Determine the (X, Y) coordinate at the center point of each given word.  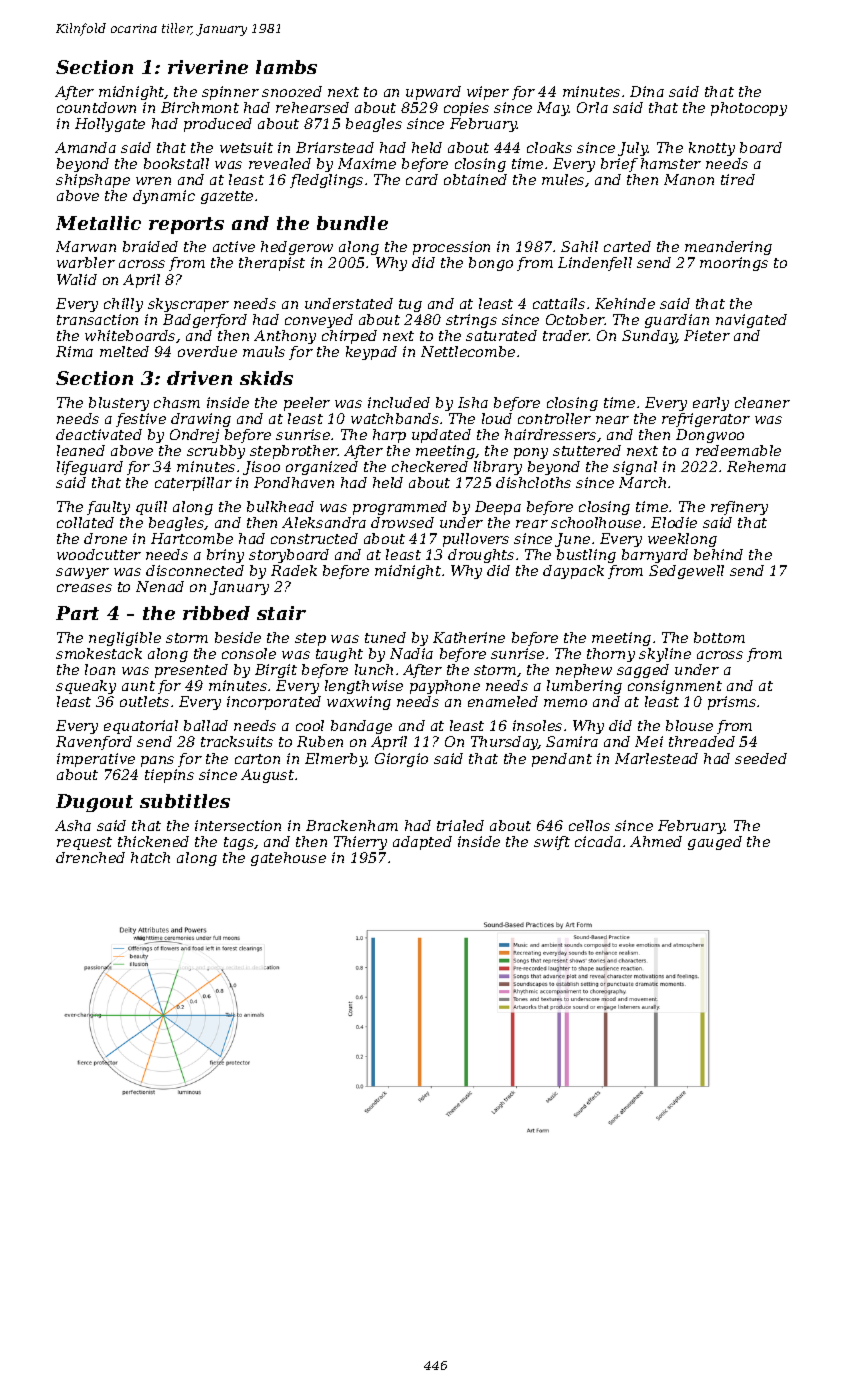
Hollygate (110, 125)
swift (552, 843)
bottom (719, 637)
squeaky (86, 687)
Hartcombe (192, 538)
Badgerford (205, 321)
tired (738, 179)
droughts (481, 556)
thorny (611, 655)
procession (451, 248)
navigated (751, 321)
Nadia (411, 653)
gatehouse (288, 859)
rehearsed (312, 107)
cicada (598, 841)
